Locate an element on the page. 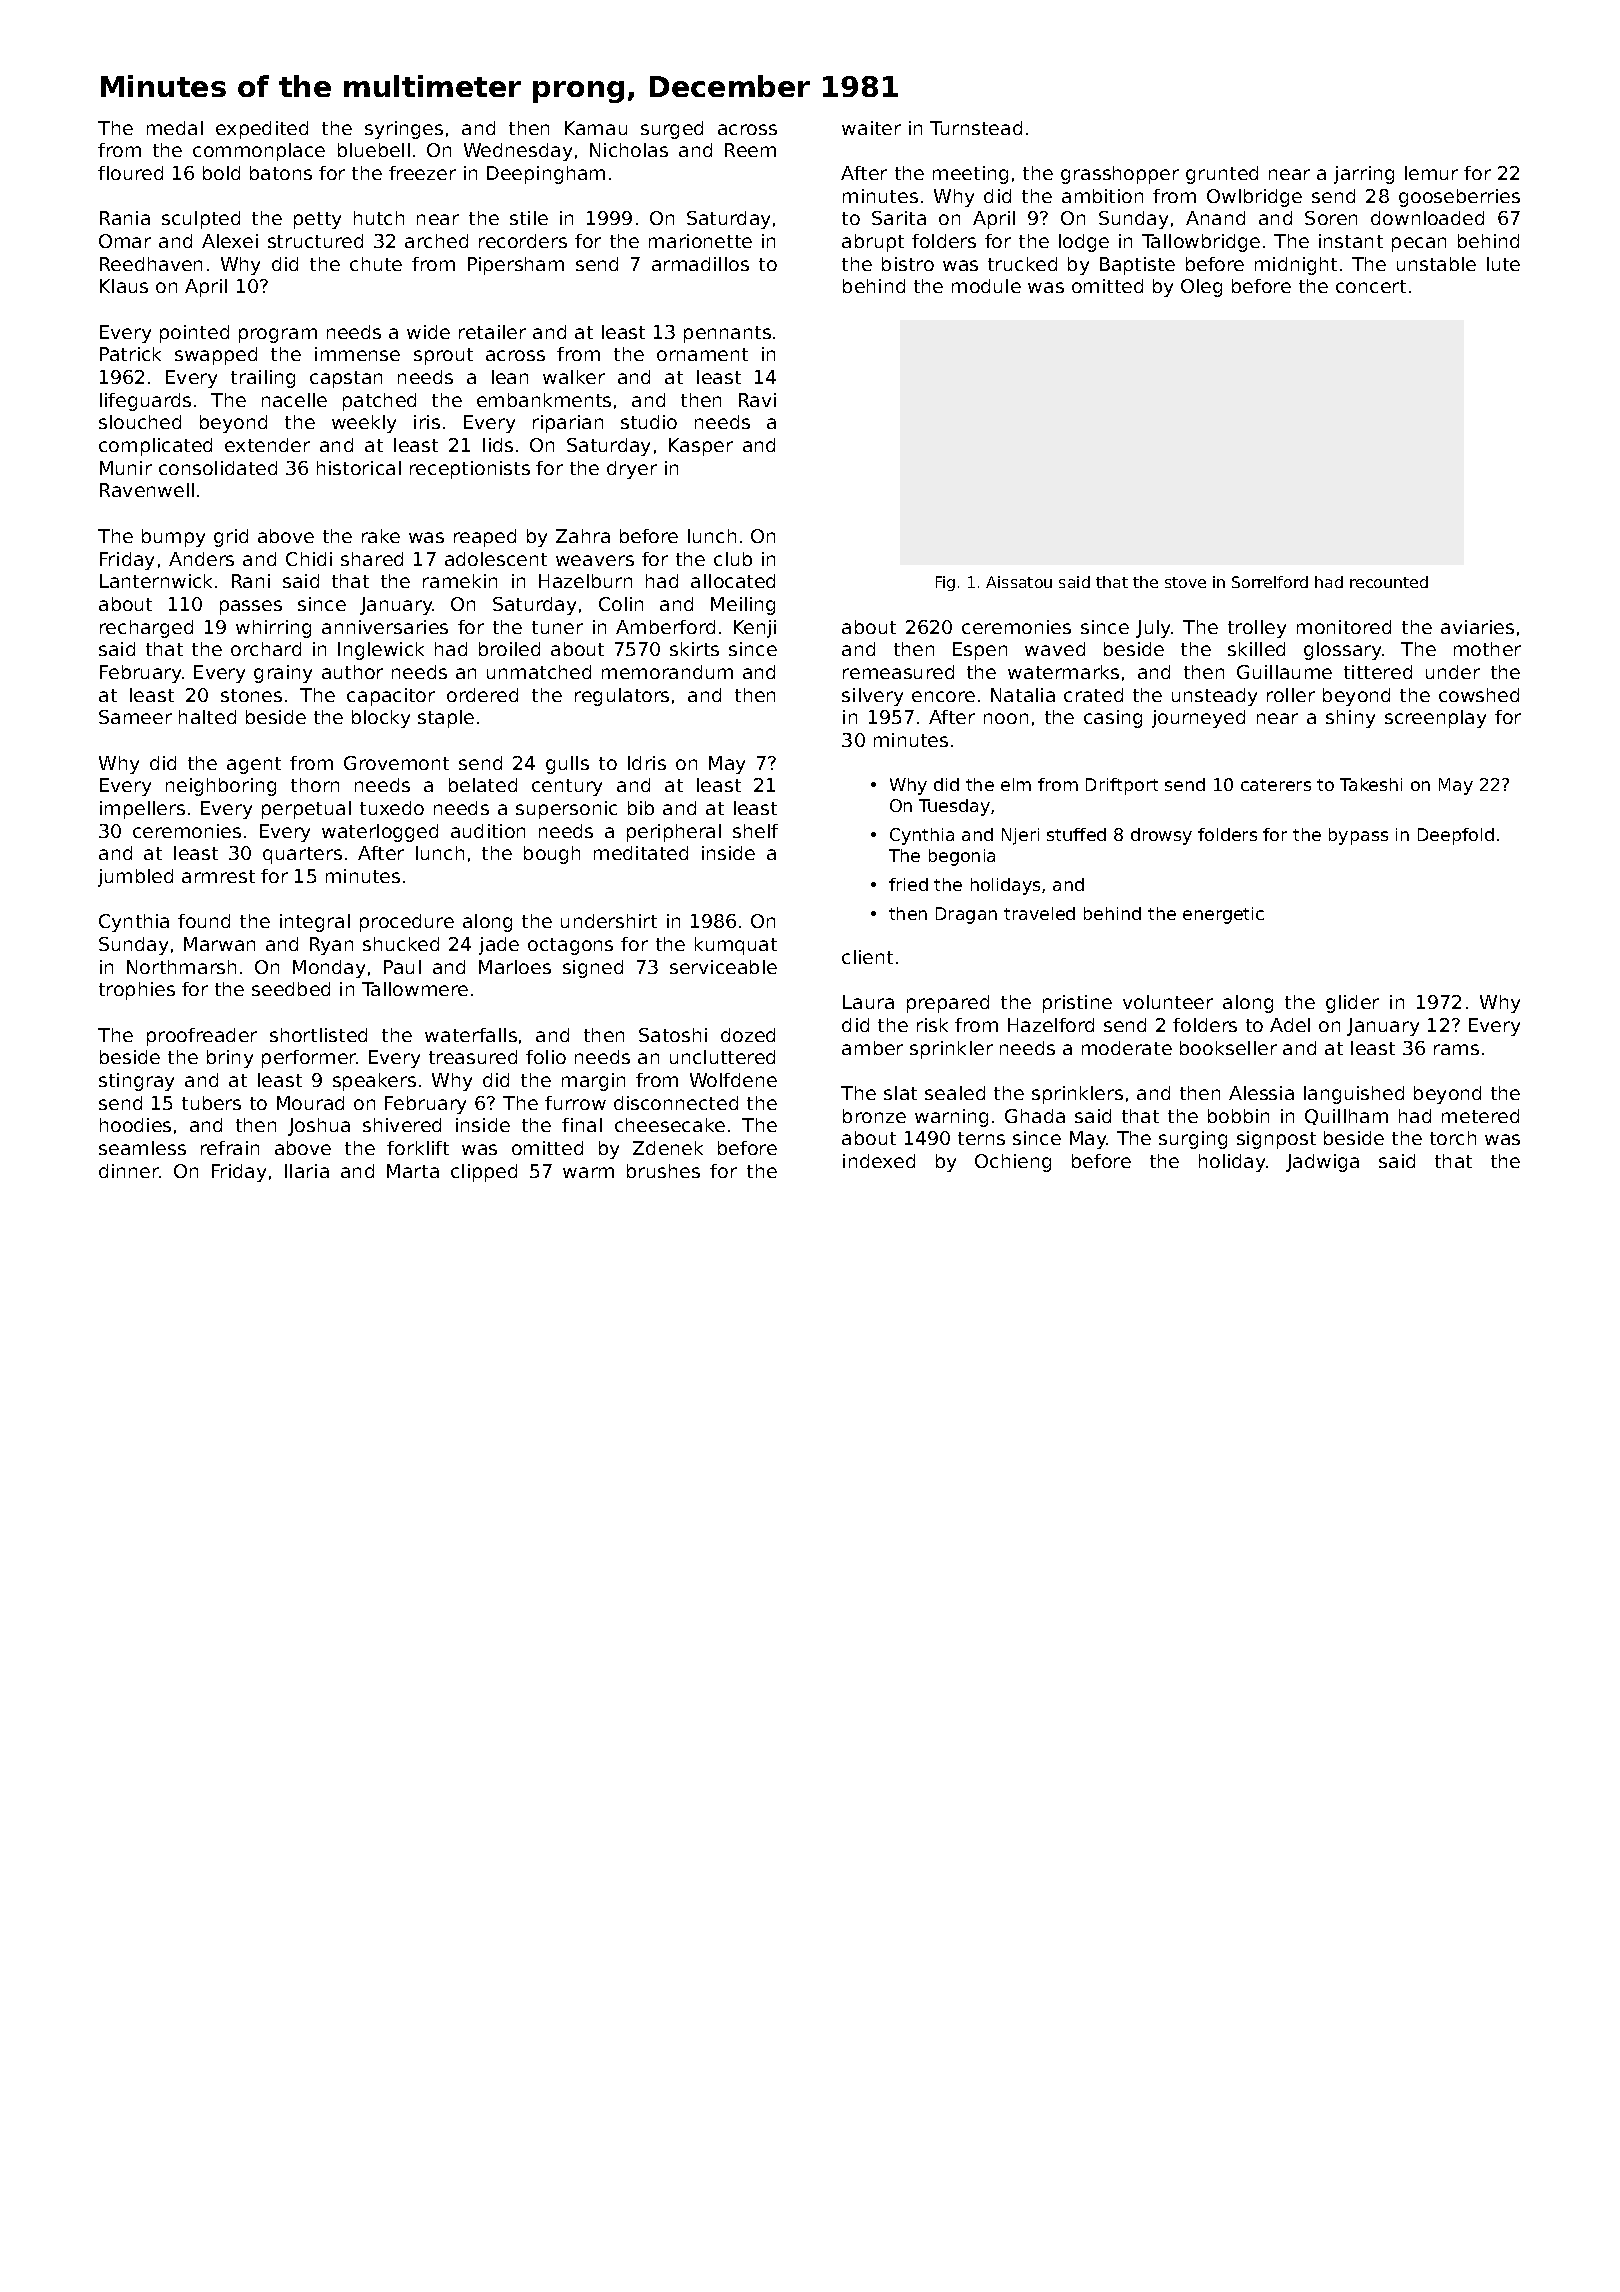 Image resolution: width=1620 pixels, height=2292 pixels. expedited is located at coordinates (262, 130).
